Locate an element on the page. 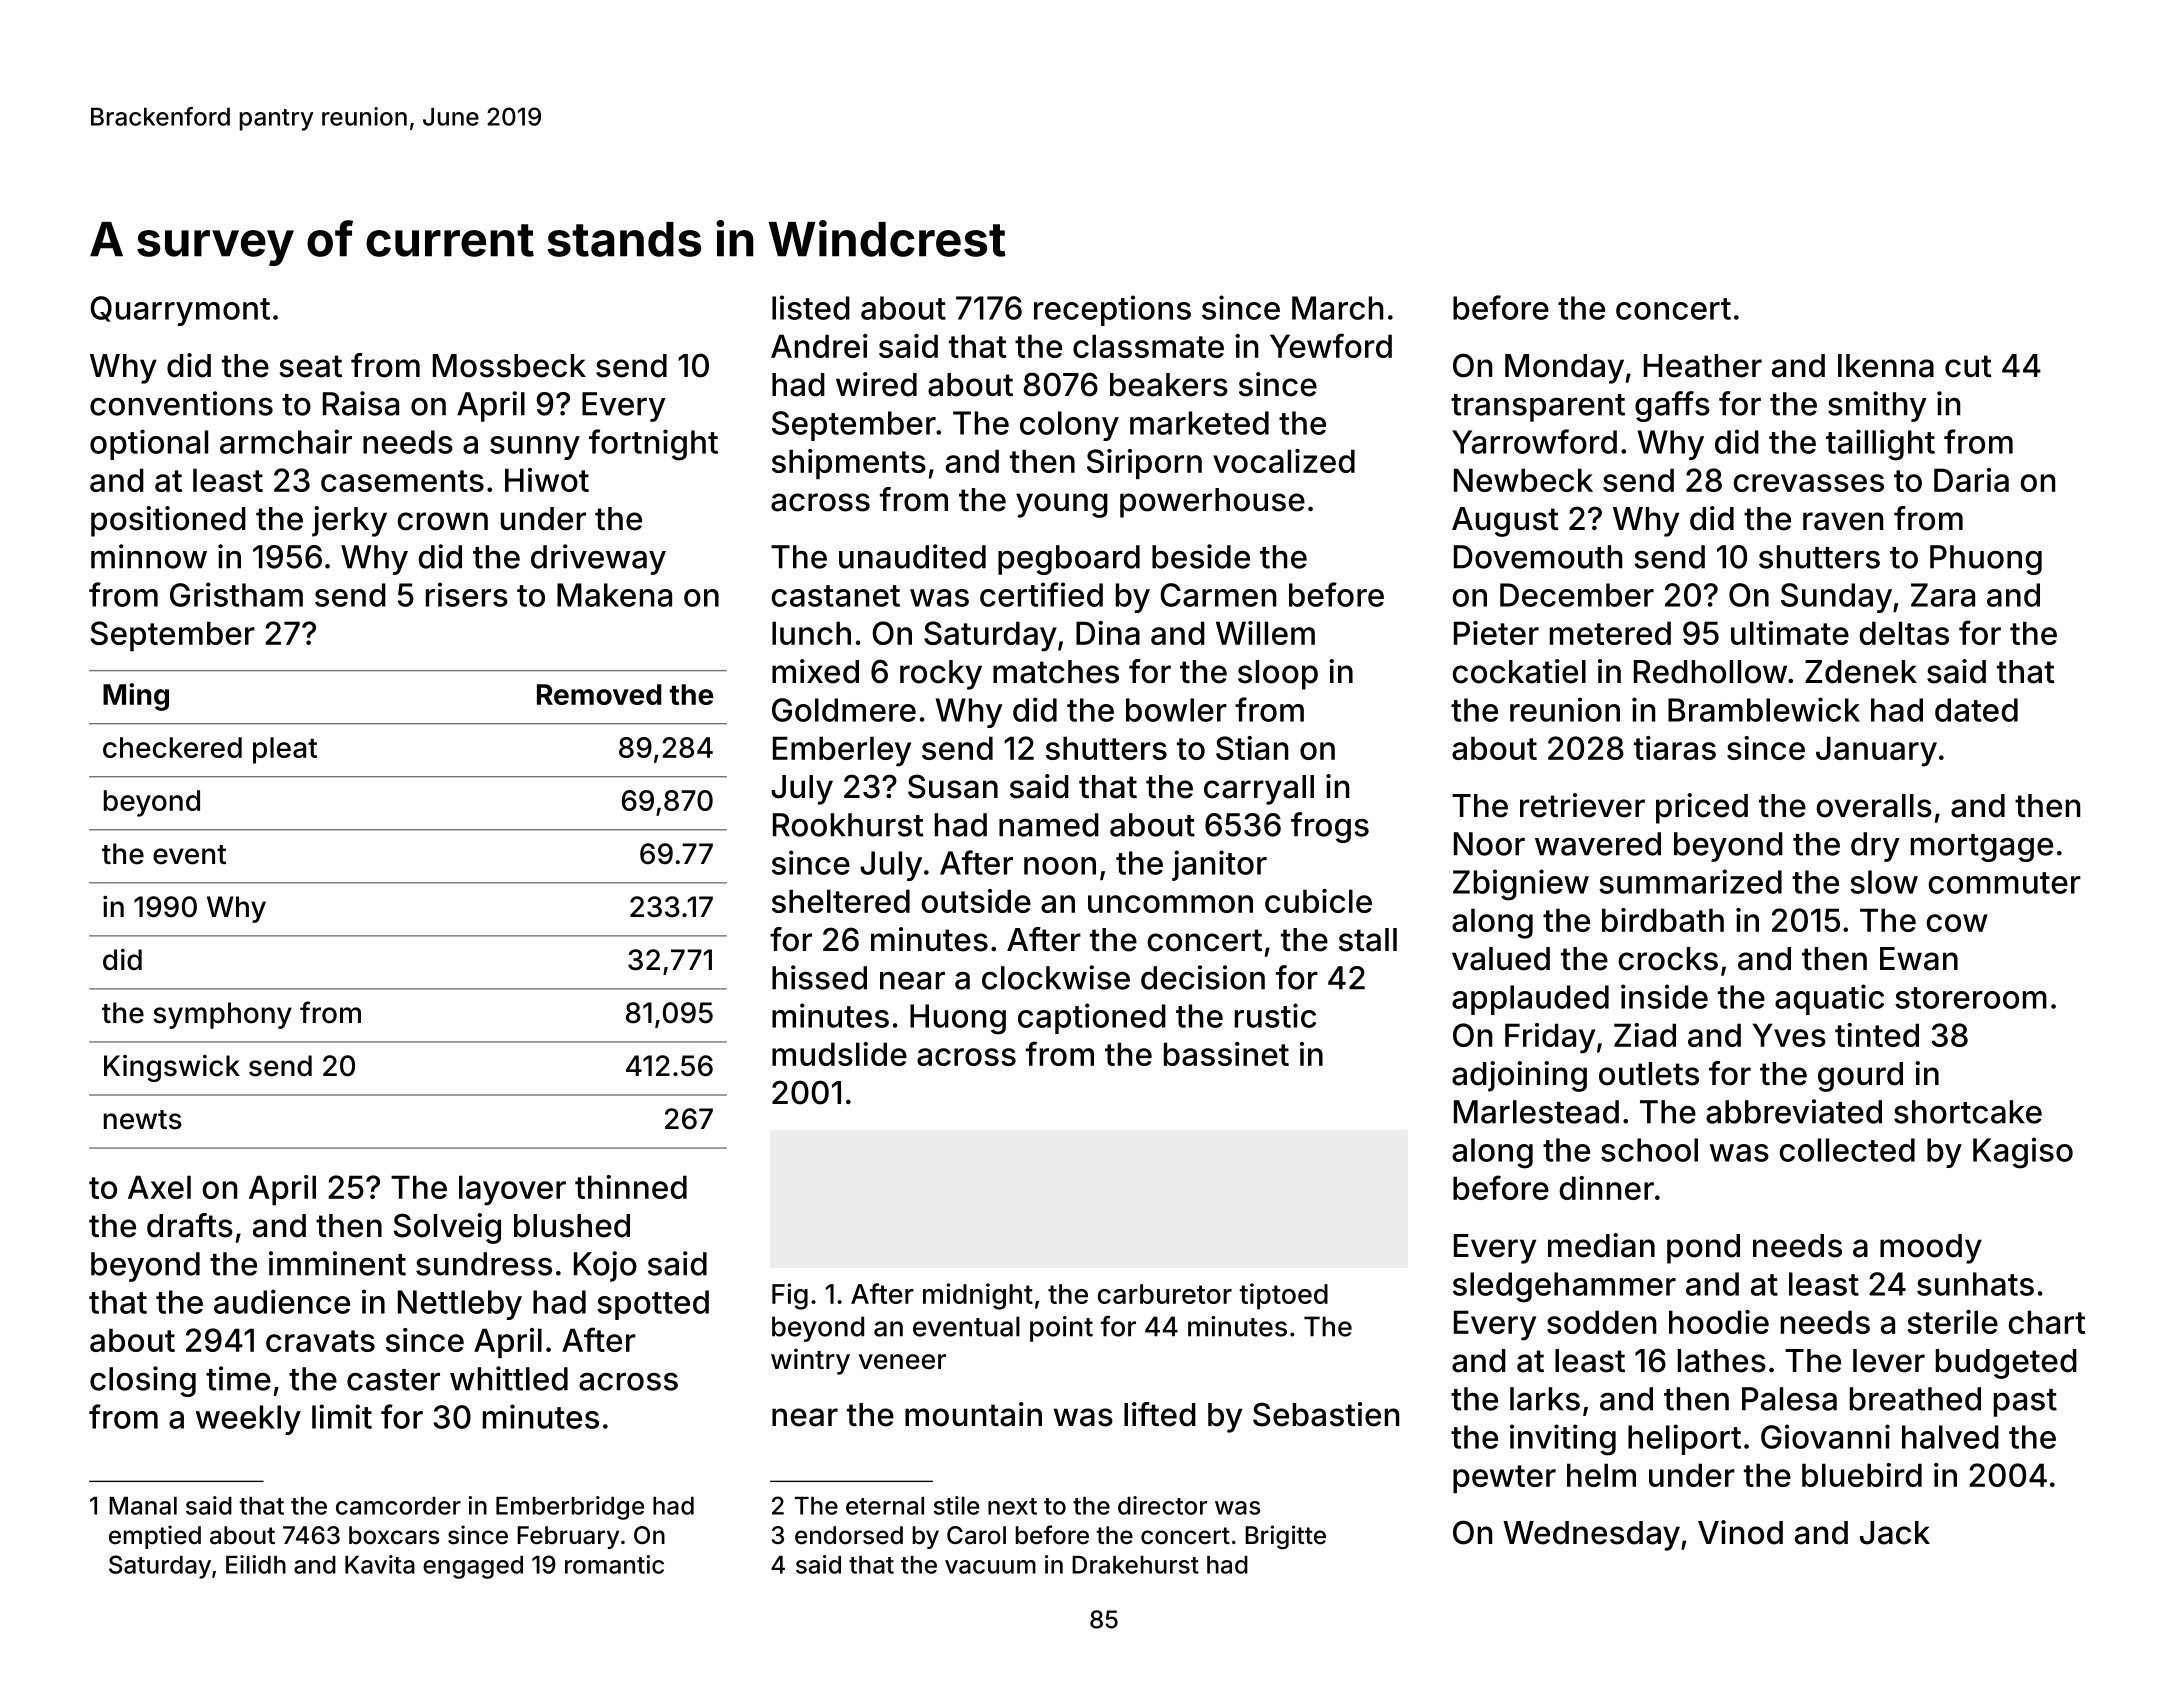 Image resolution: width=2178 pixels, height=1683 pixels. hissed is located at coordinates (819, 977).
